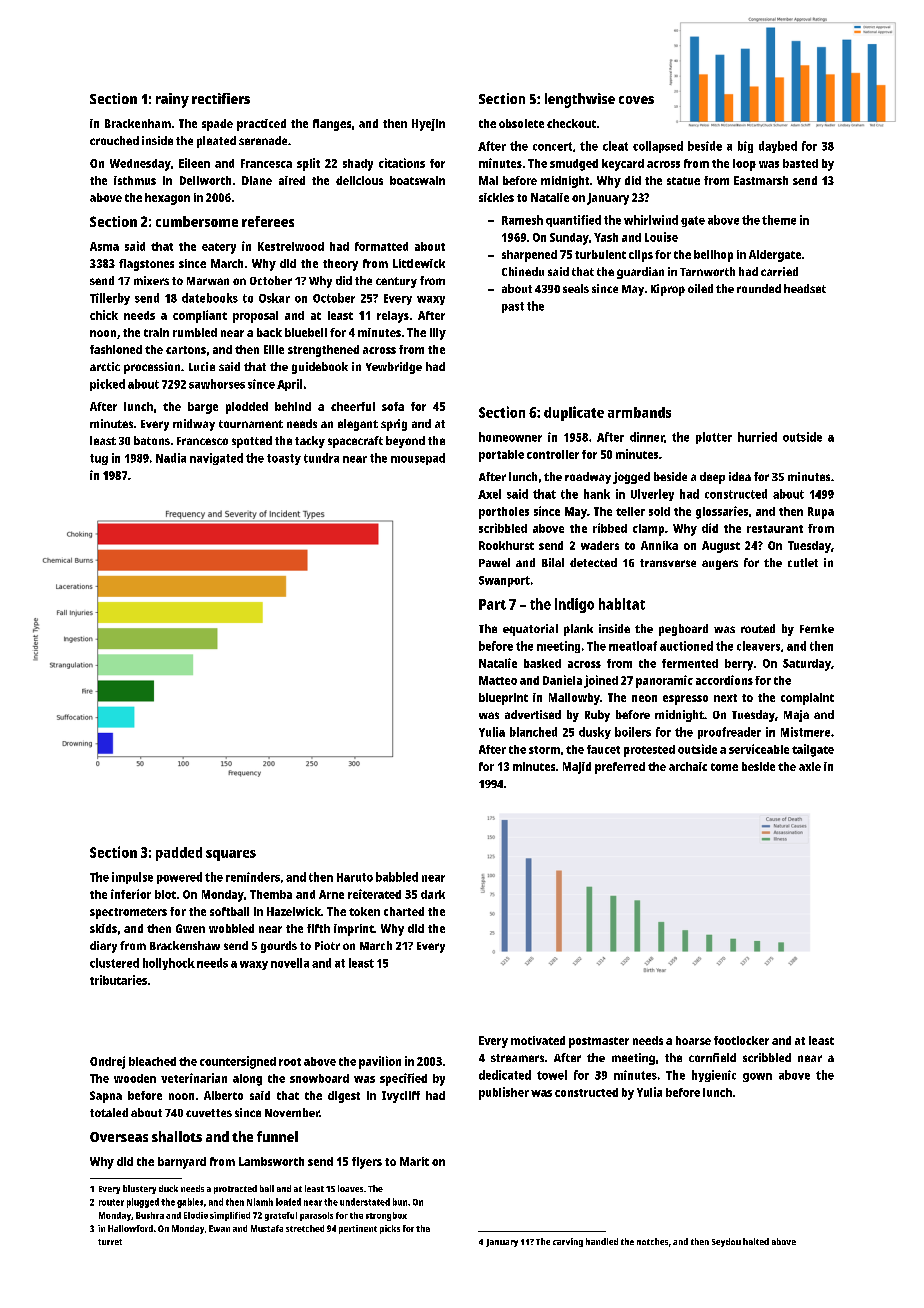 The height and width of the document is (1308, 924). I want to click on picks, so click(390, 1229).
